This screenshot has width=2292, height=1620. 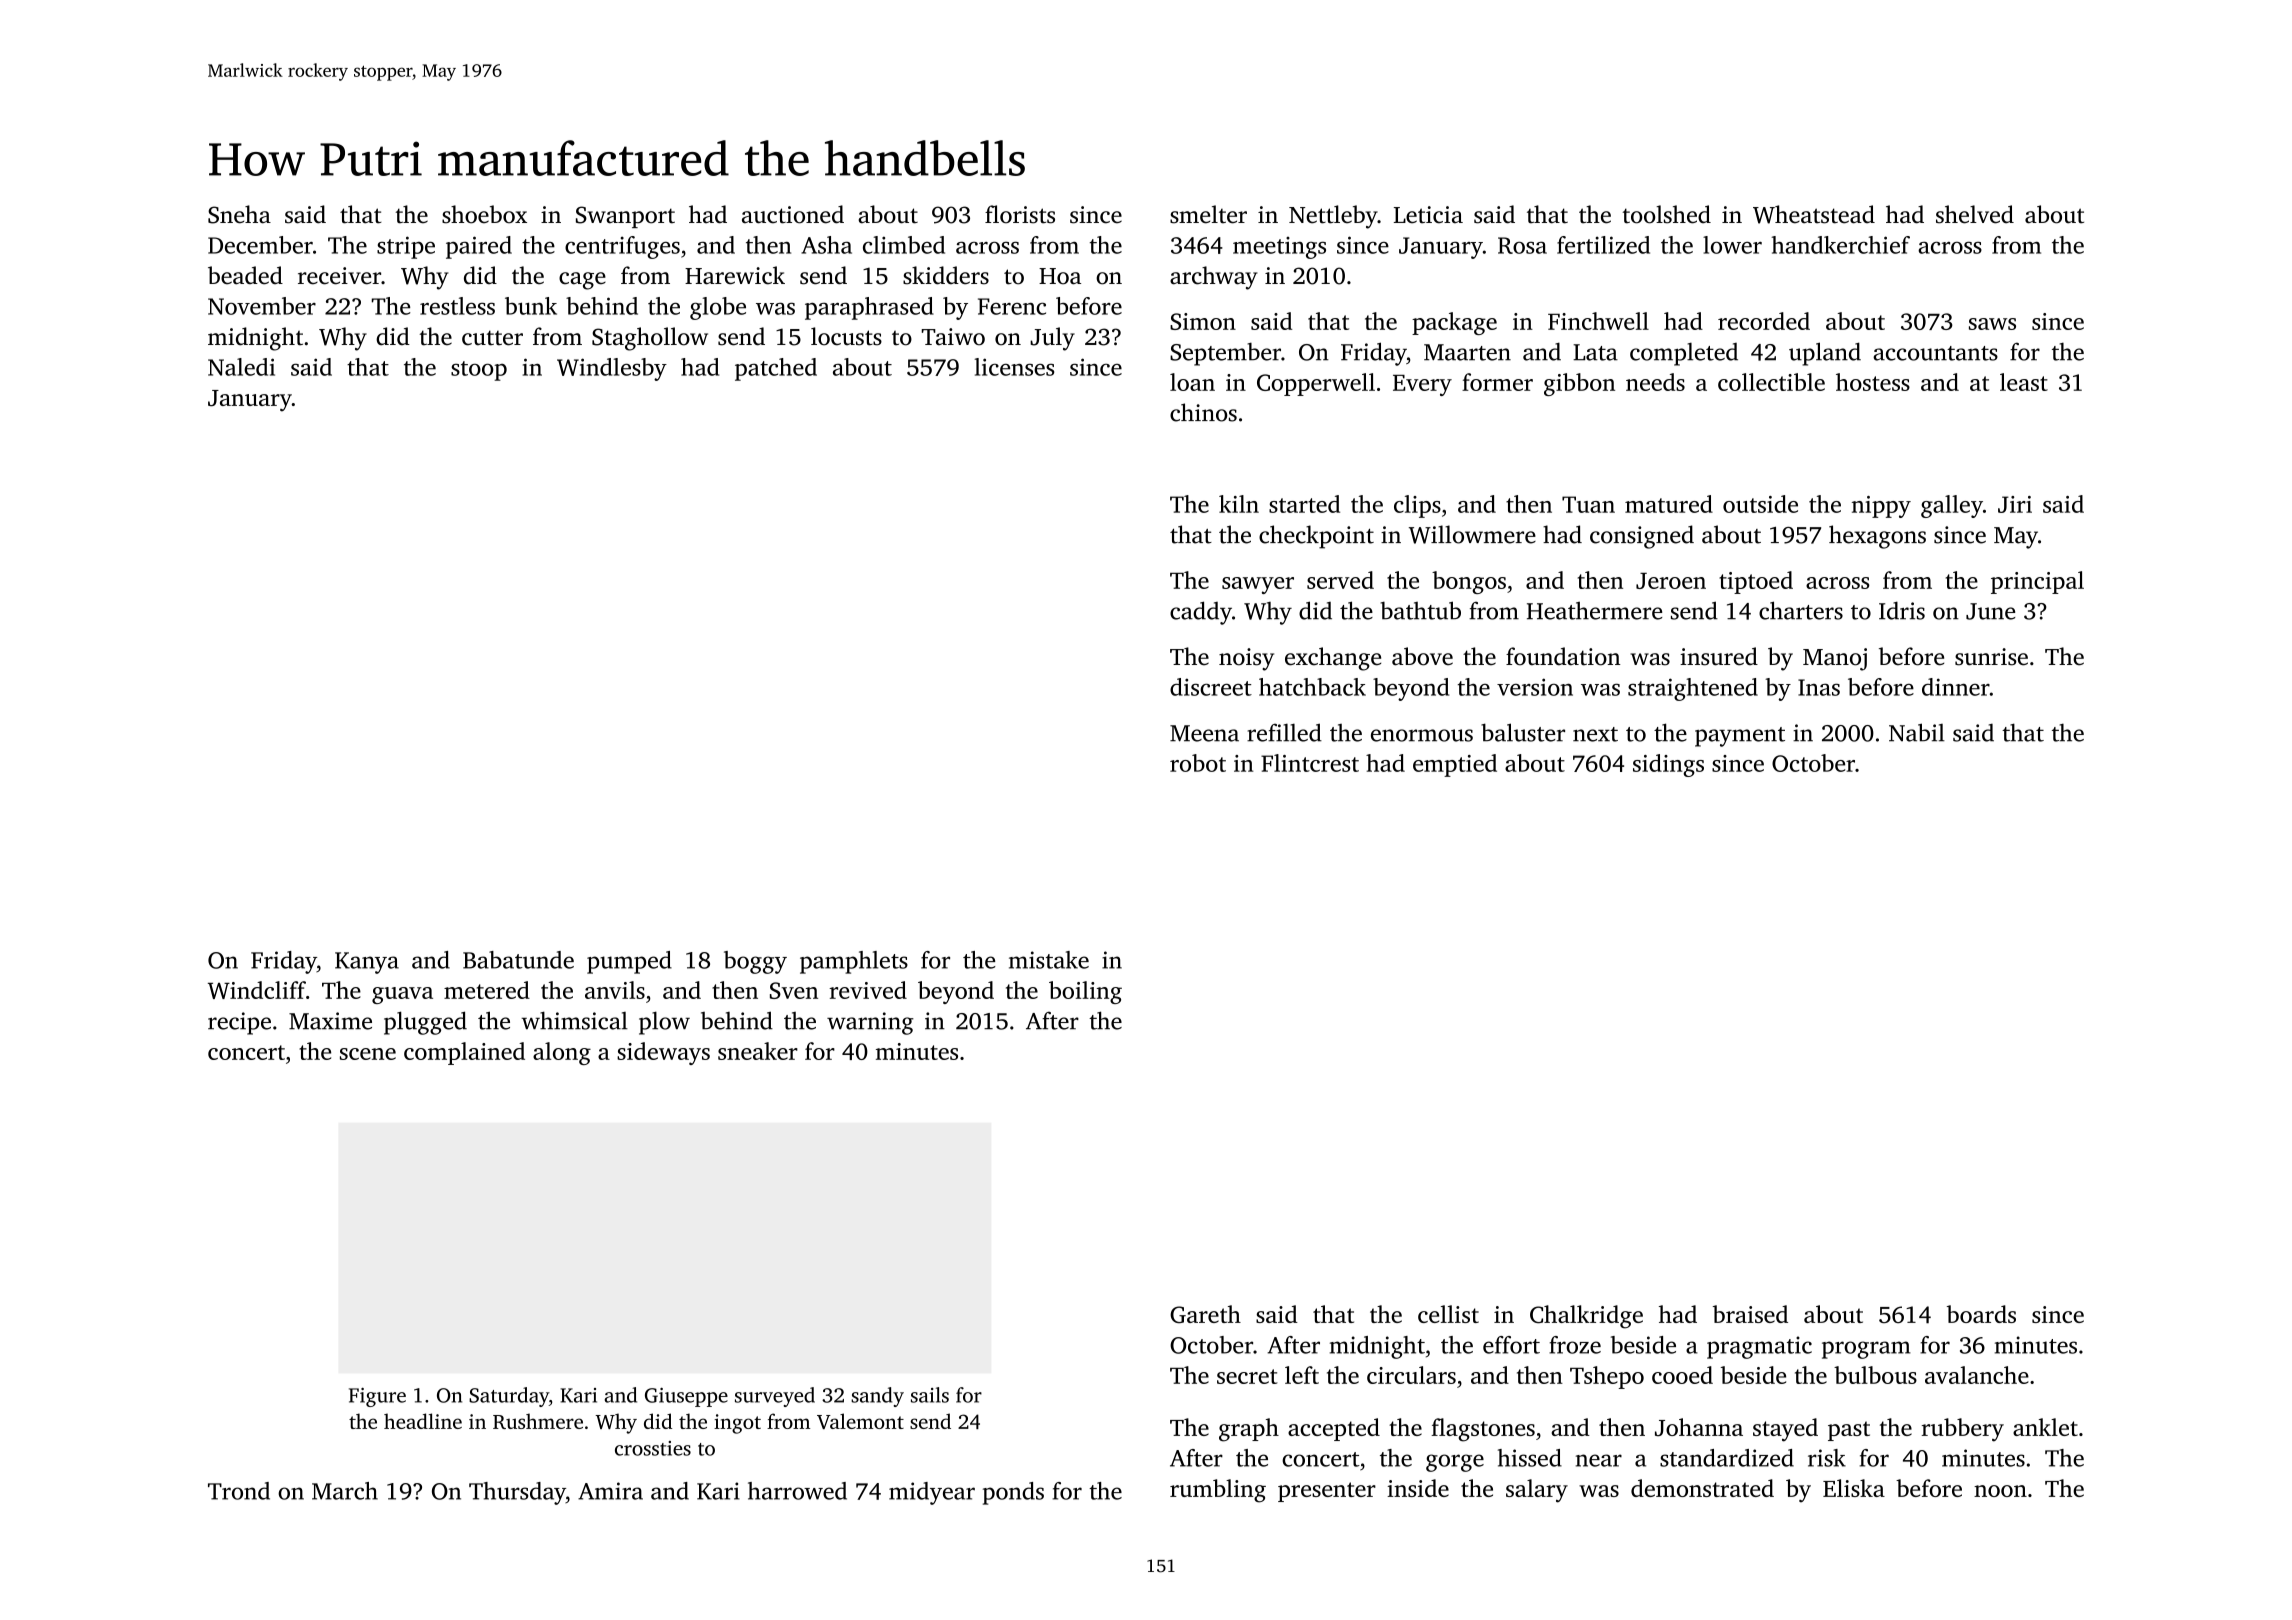 I want to click on midyear, so click(x=932, y=1493).
